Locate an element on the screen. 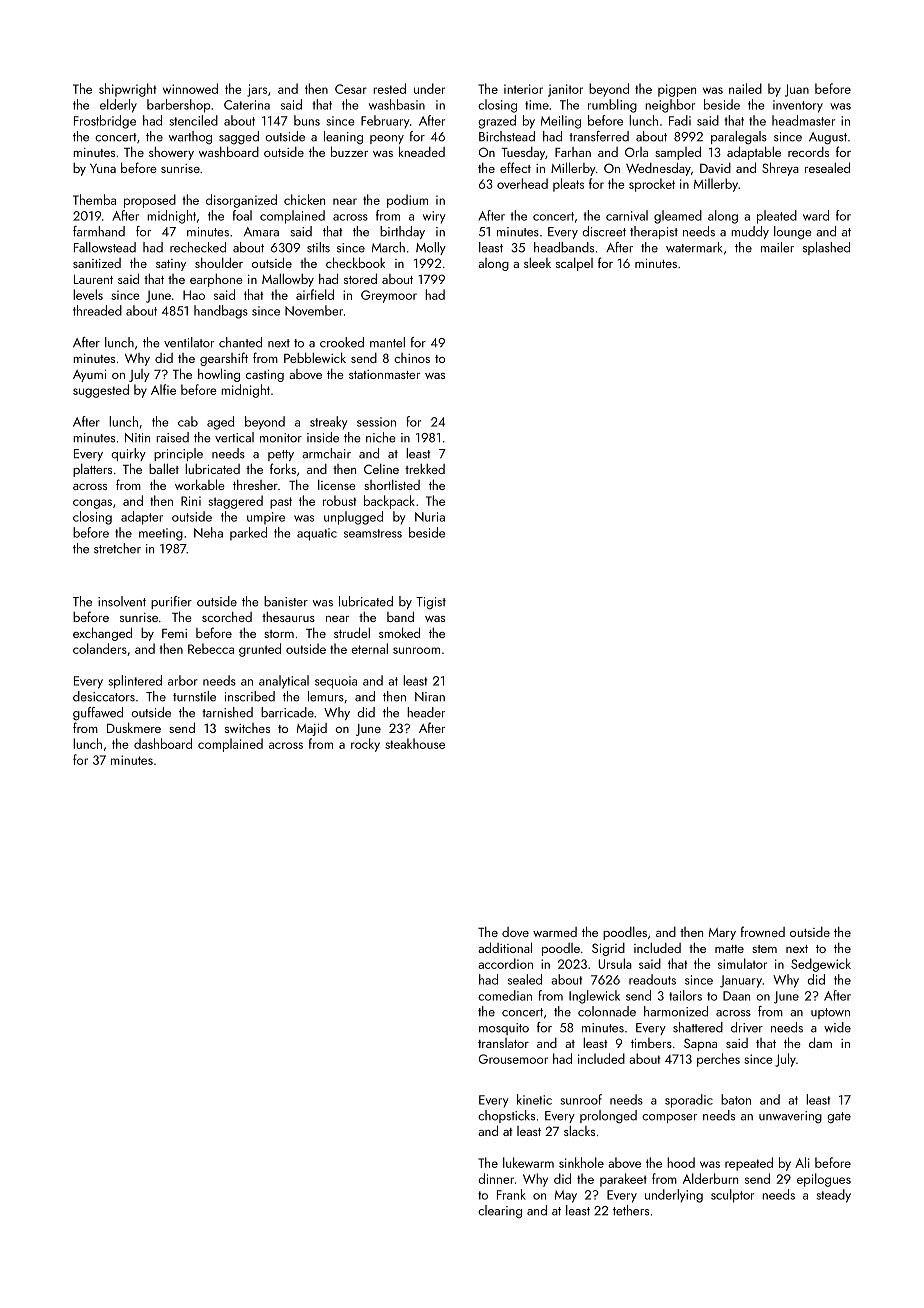  winnowed is located at coordinates (190, 88).
